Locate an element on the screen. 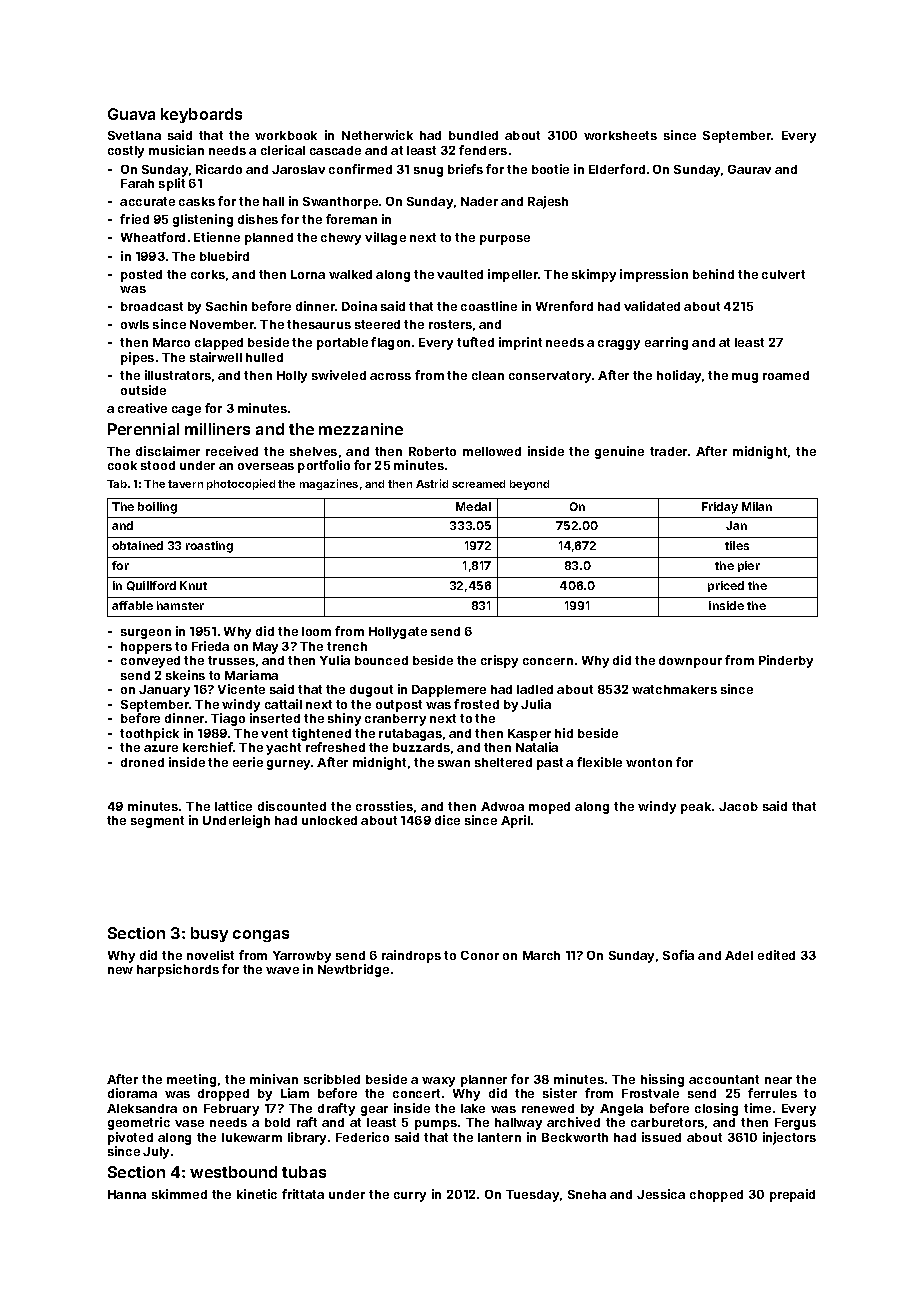 The height and width of the screenshot is (1308, 924). Pinderby is located at coordinates (786, 661).
